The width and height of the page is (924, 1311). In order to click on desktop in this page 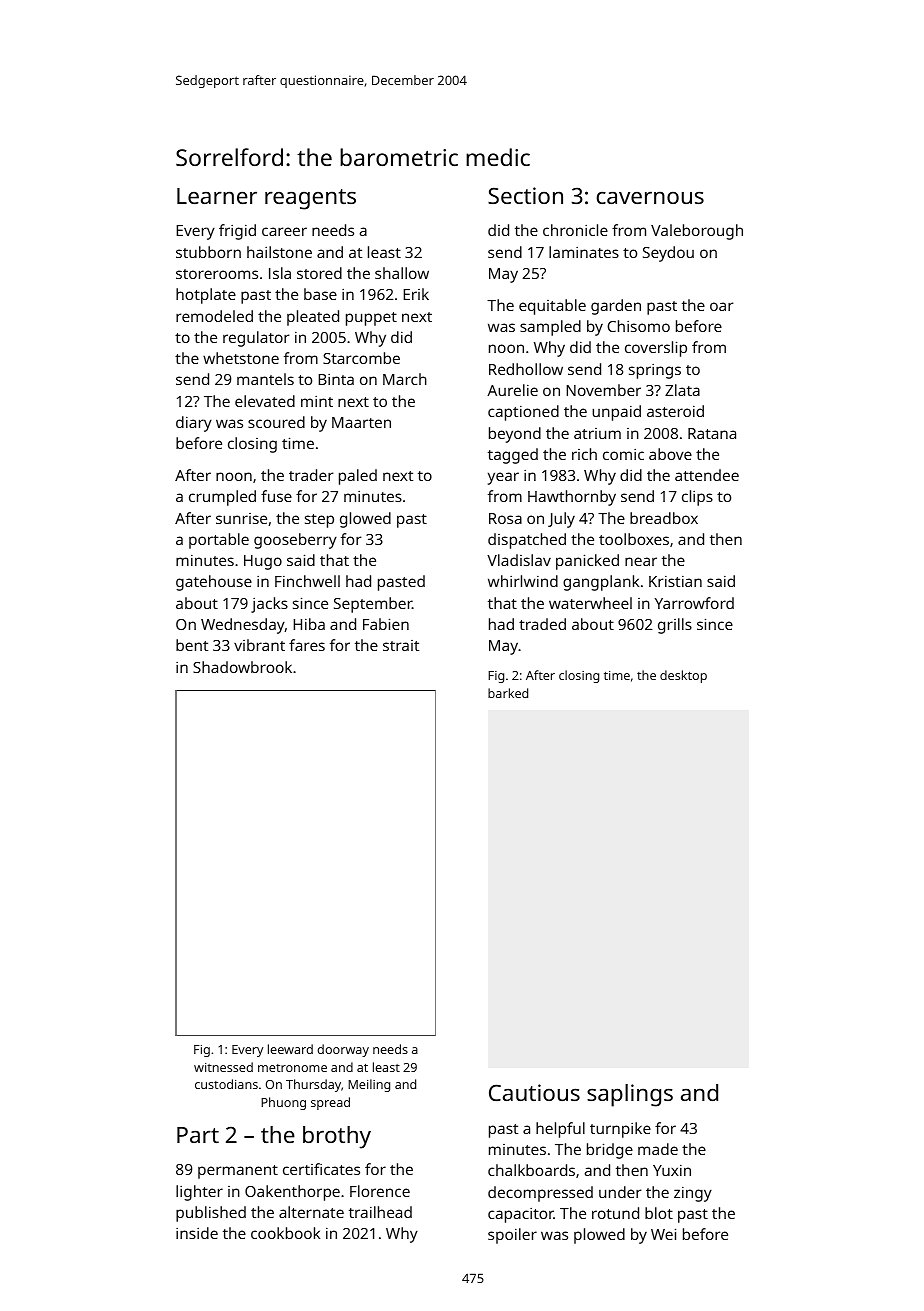, I will do `click(683, 676)`.
